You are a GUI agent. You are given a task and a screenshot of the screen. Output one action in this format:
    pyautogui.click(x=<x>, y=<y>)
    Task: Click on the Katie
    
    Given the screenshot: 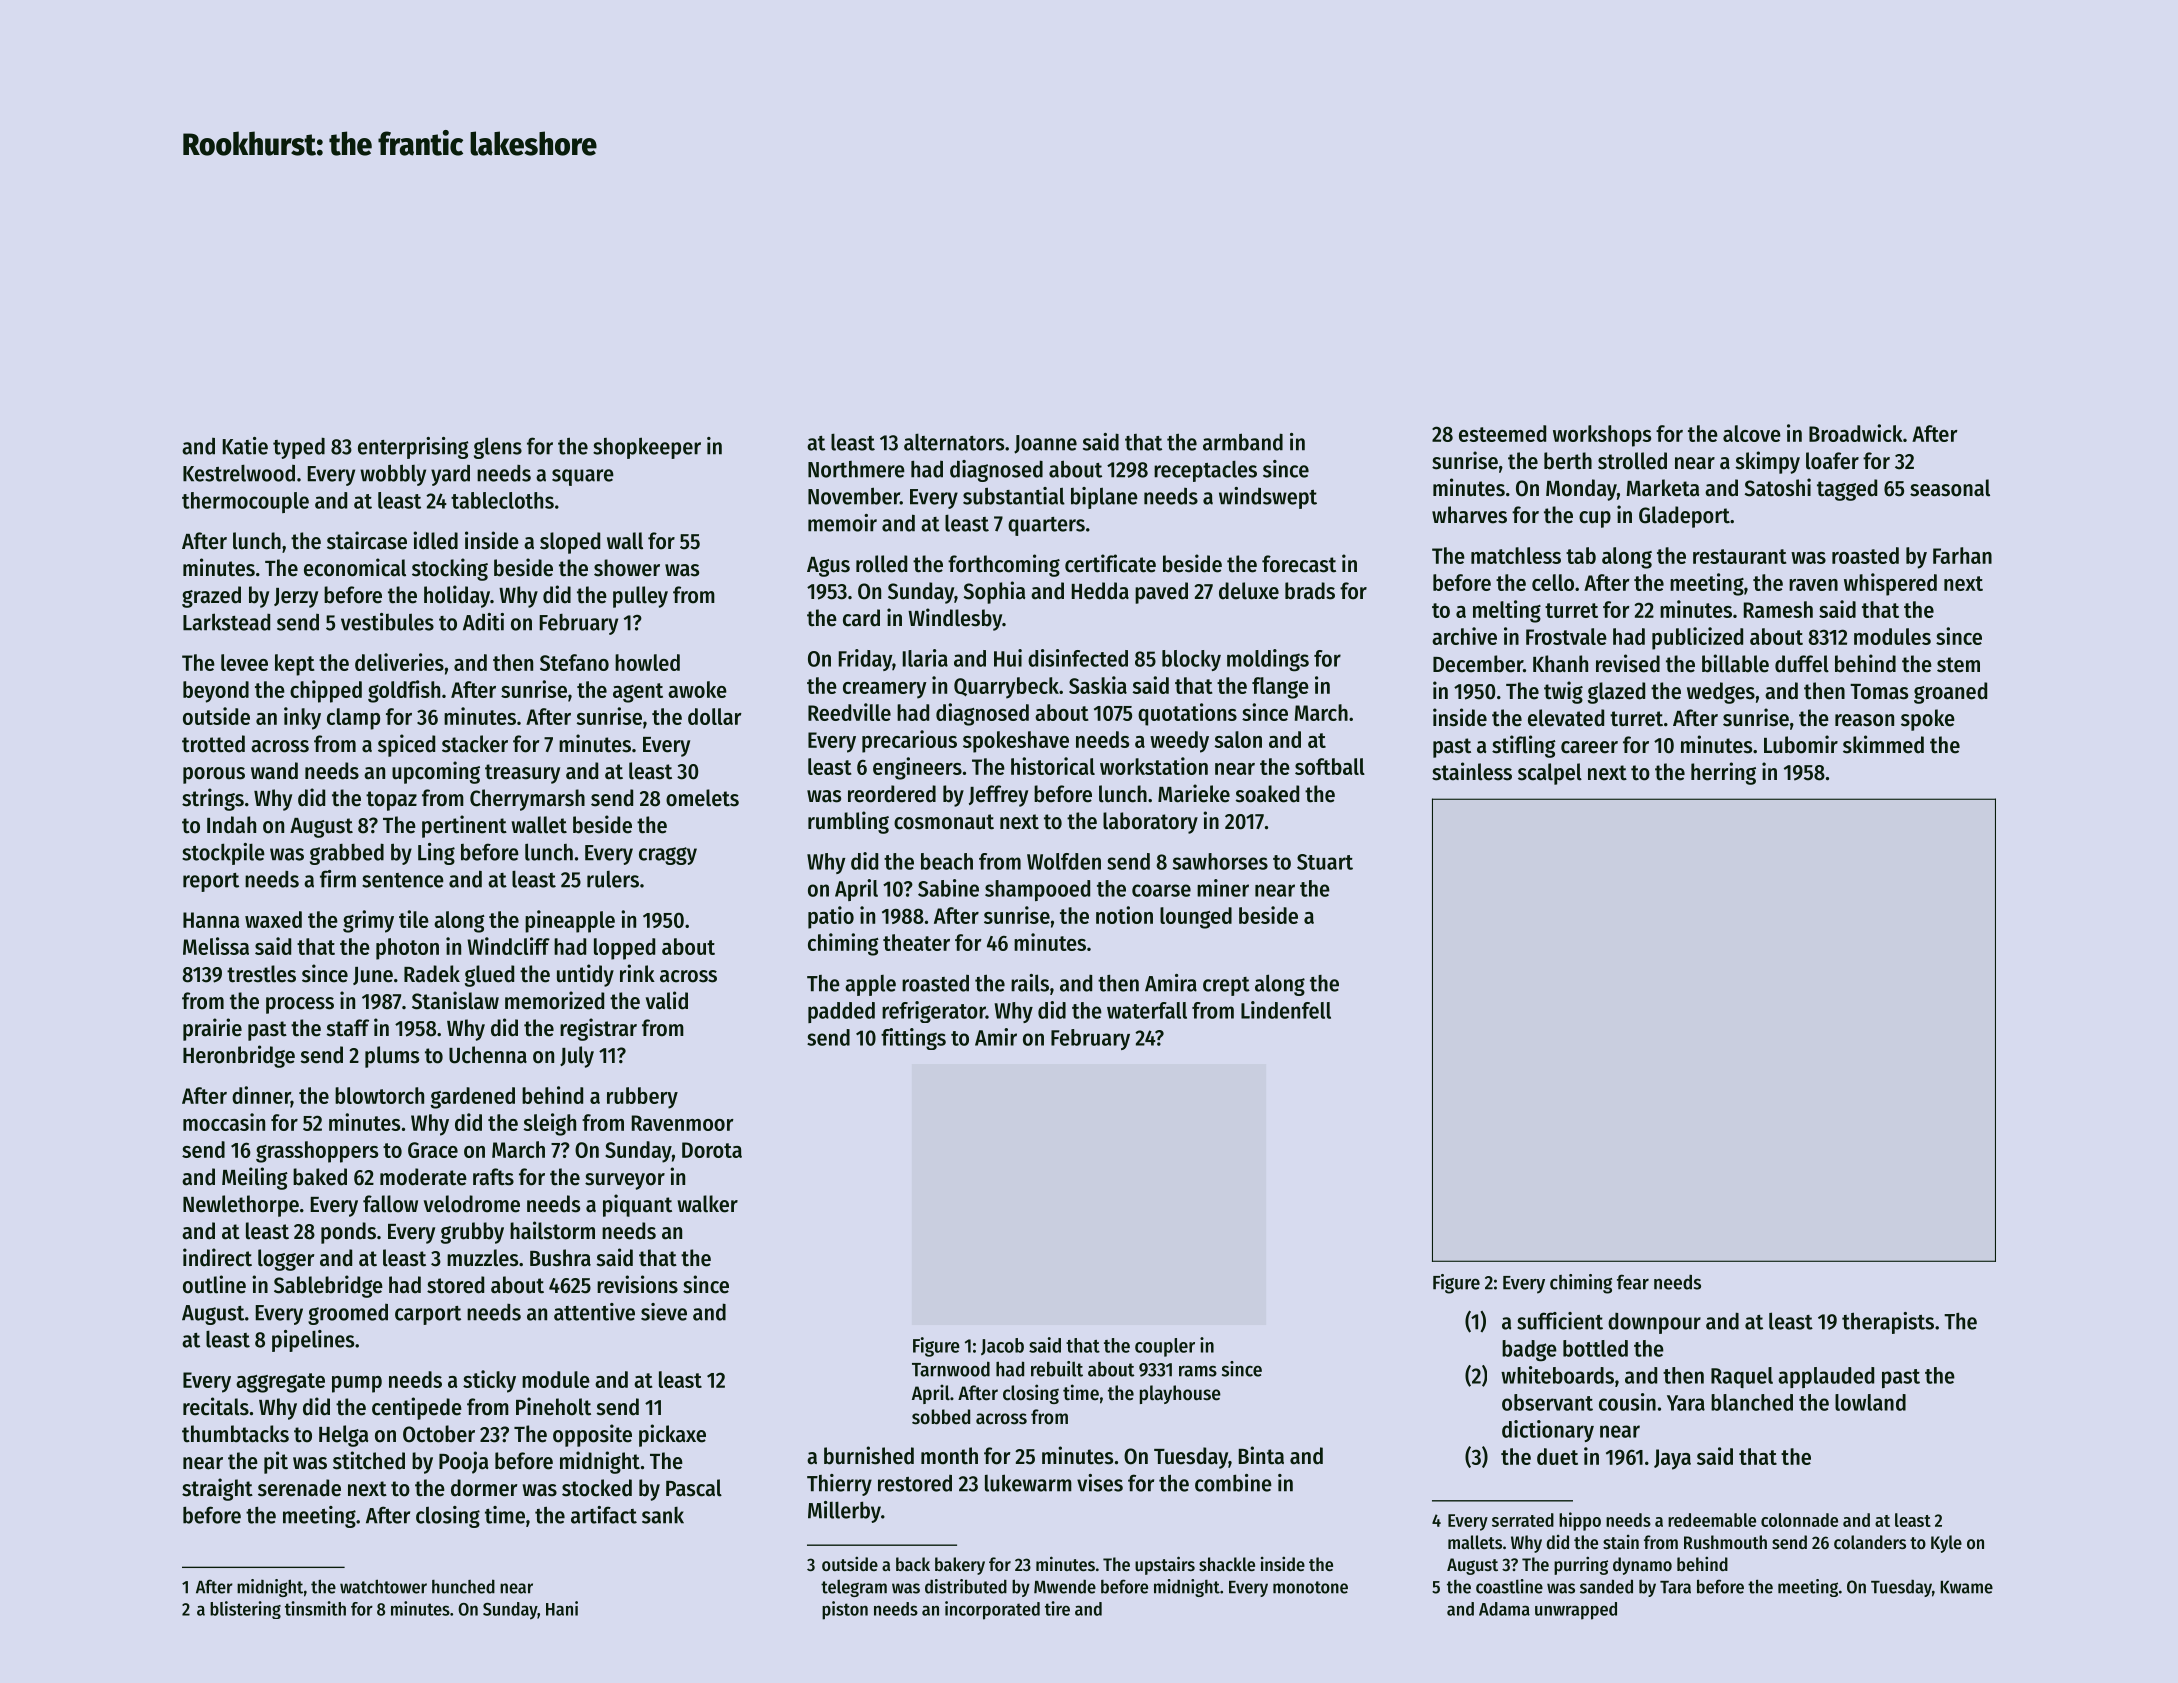 What is the action you would take?
    pyautogui.click(x=245, y=446)
